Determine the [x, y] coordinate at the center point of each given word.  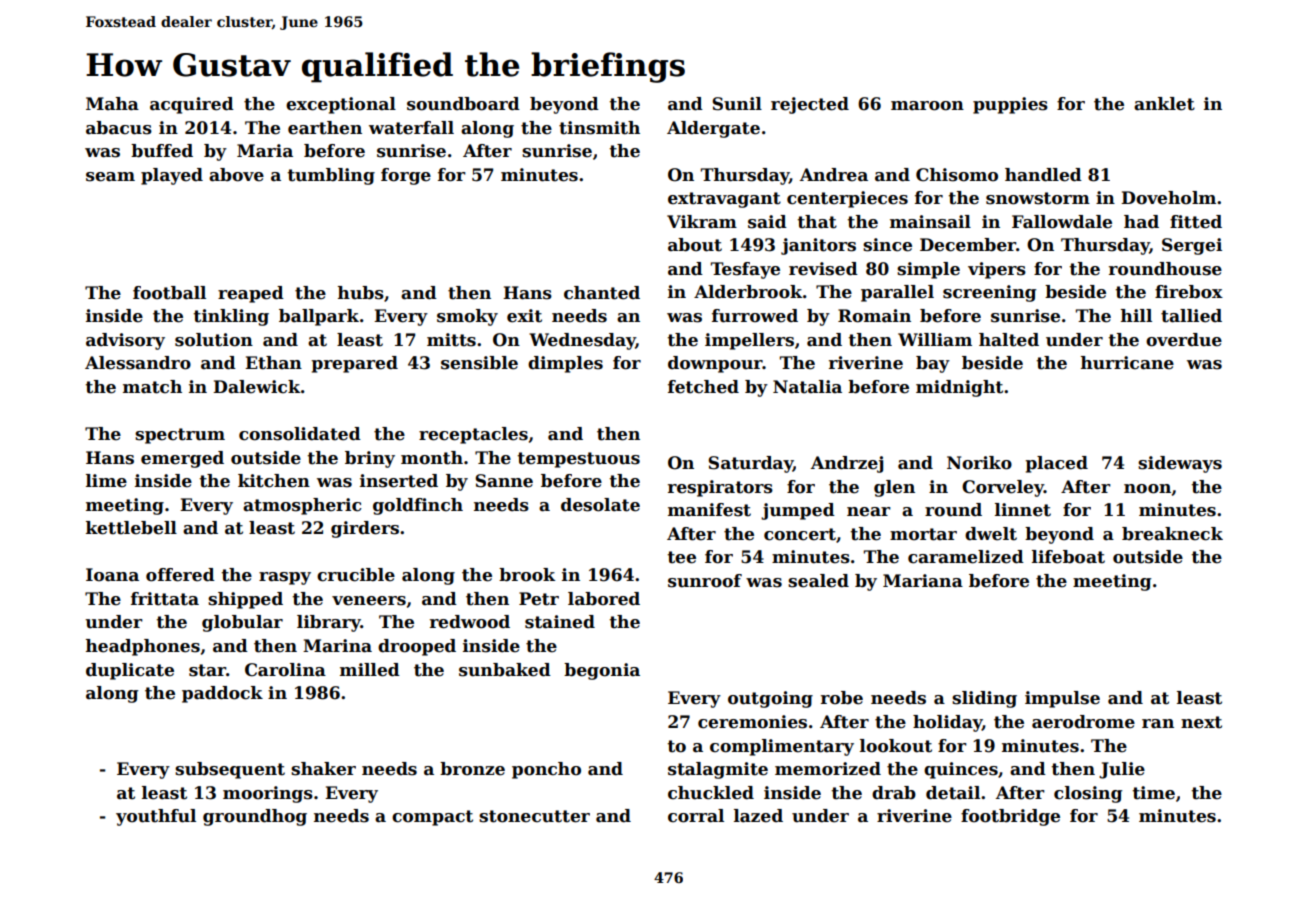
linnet [1023, 510]
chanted [602, 293]
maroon [927, 106]
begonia [602, 671]
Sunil [737, 104]
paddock [222, 694]
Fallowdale [1062, 222]
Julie [1122, 770]
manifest [709, 510]
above [236, 175]
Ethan [273, 363]
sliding [984, 699]
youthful [156, 817]
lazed [758, 816]
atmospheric [302, 506]
